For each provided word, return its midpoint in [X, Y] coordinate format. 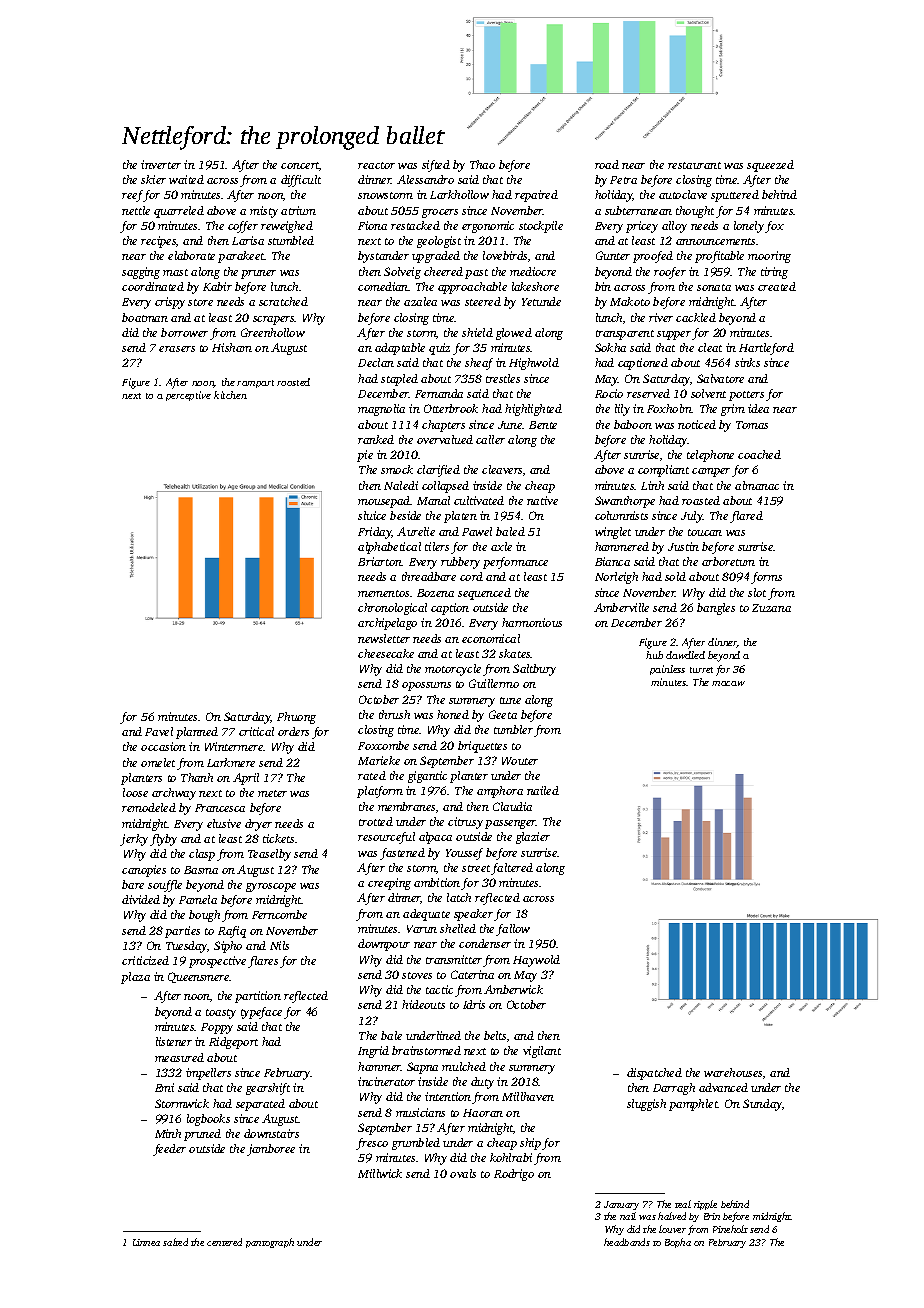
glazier [533, 838]
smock [397, 469]
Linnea [146, 1242]
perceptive [188, 396]
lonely [749, 227]
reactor [376, 165]
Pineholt [730, 1229]
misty [264, 212]
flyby [163, 840]
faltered [512, 869]
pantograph [270, 1243]
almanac [757, 485]
